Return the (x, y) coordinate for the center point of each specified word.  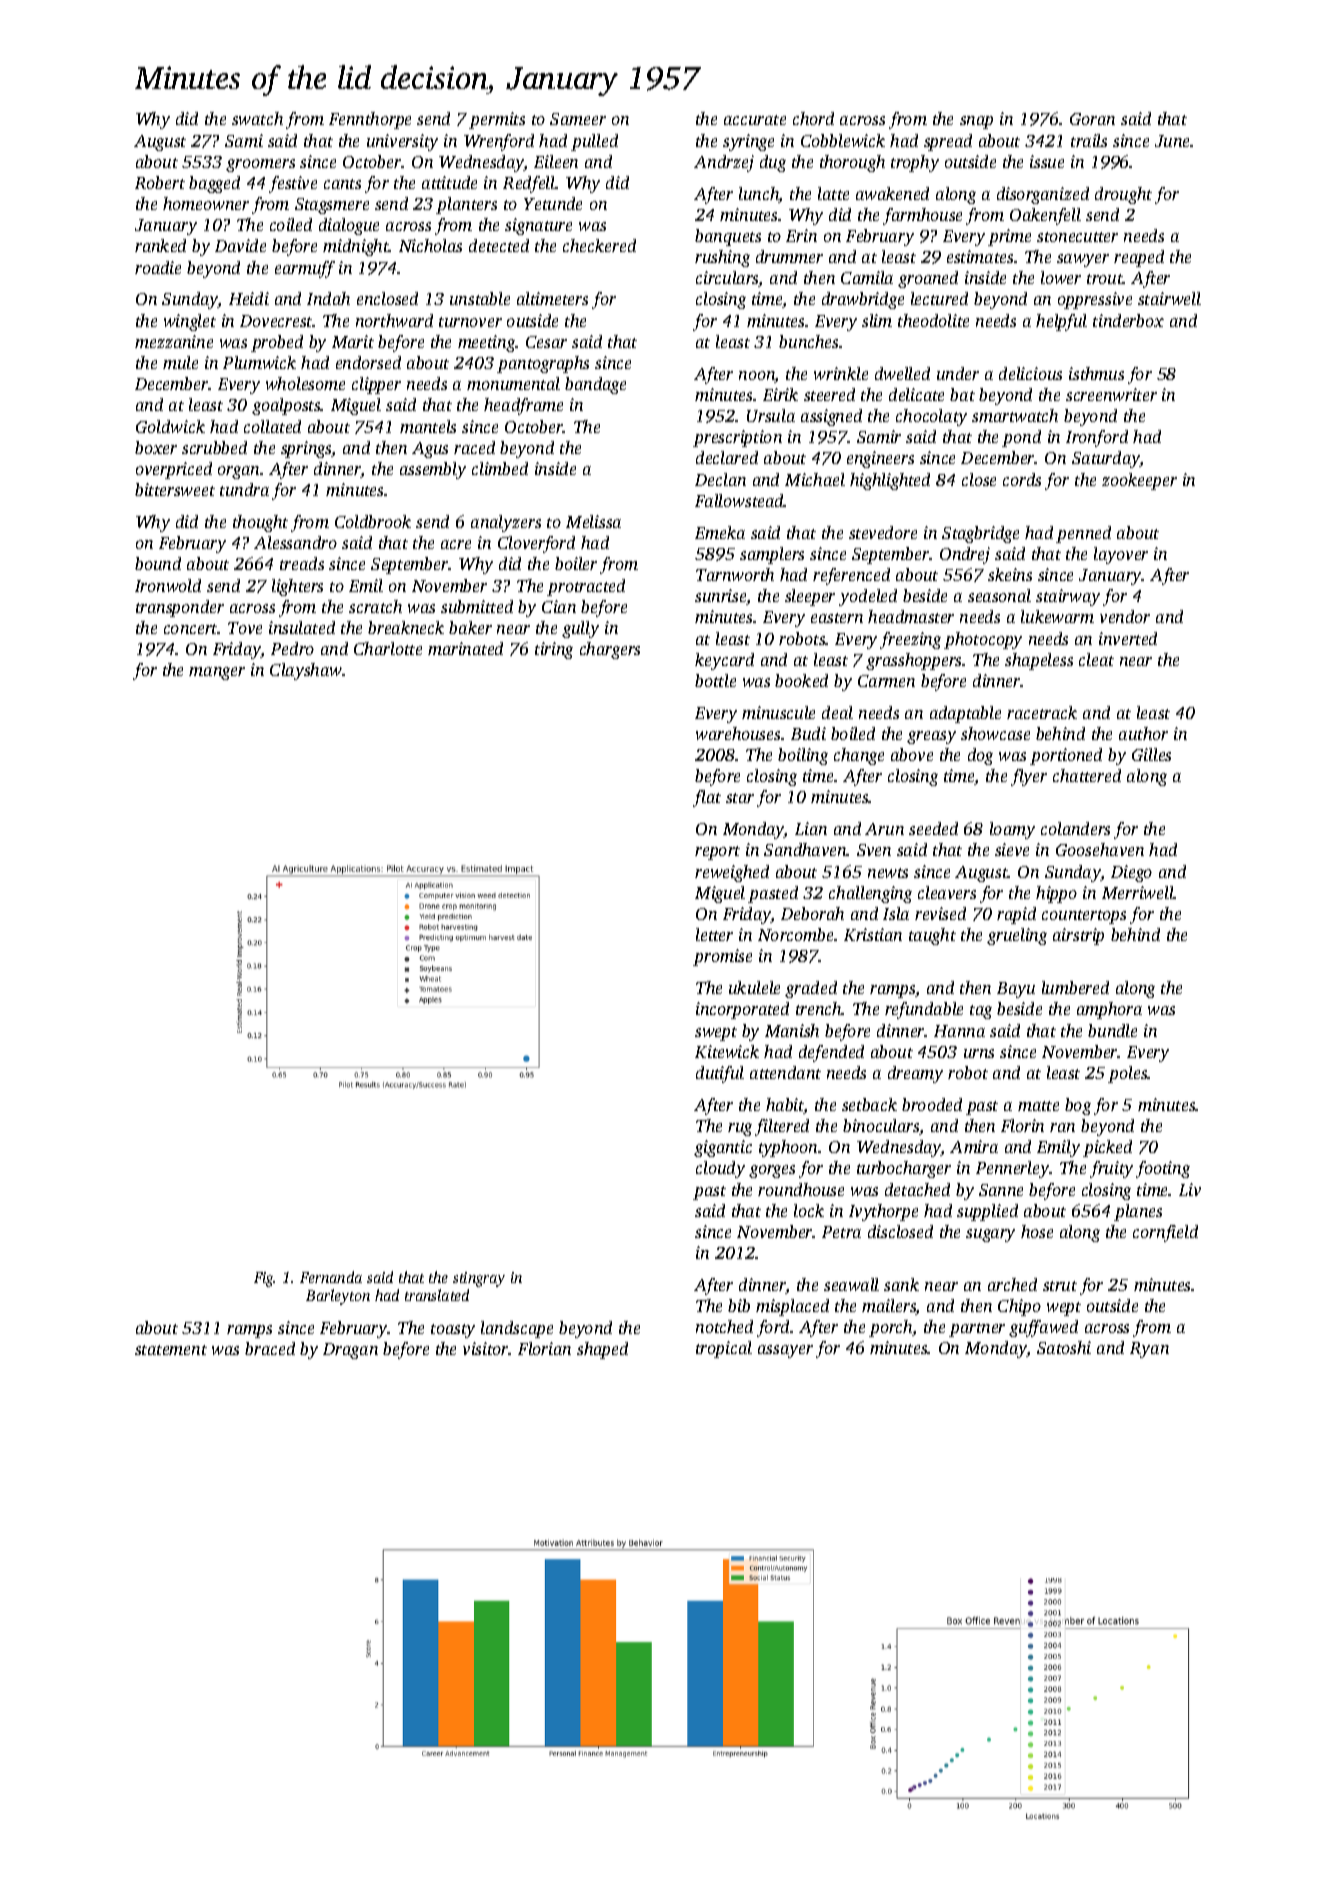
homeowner (206, 203)
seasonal (999, 595)
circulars (727, 279)
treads (302, 563)
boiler (576, 563)
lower (1061, 277)
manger (217, 673)
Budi (808, 733)
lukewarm (1057, 616)
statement (171, 1350)
